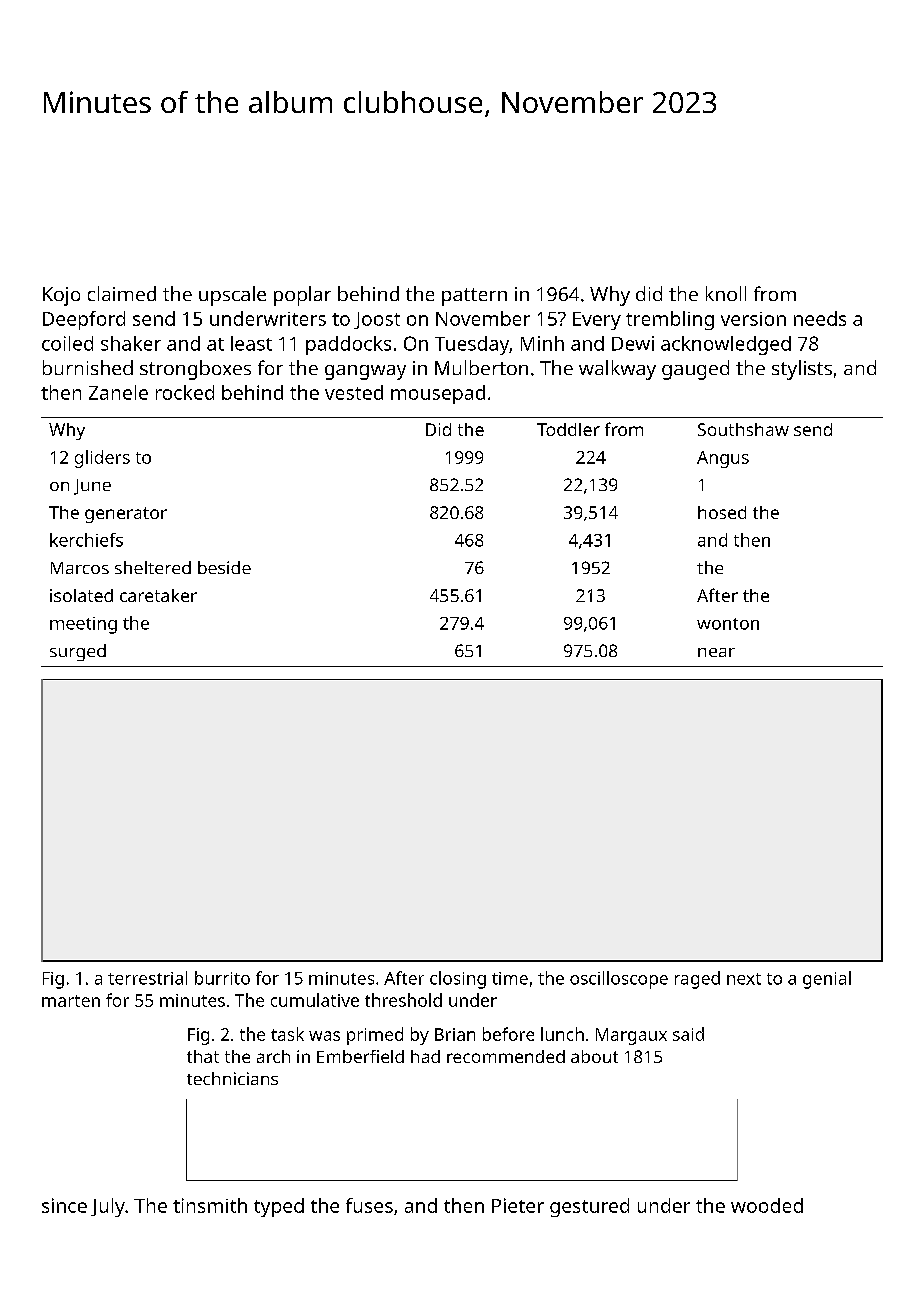  Describe the element at coordinates (827, 980) in the screenshot. I see `genial` at that location.
